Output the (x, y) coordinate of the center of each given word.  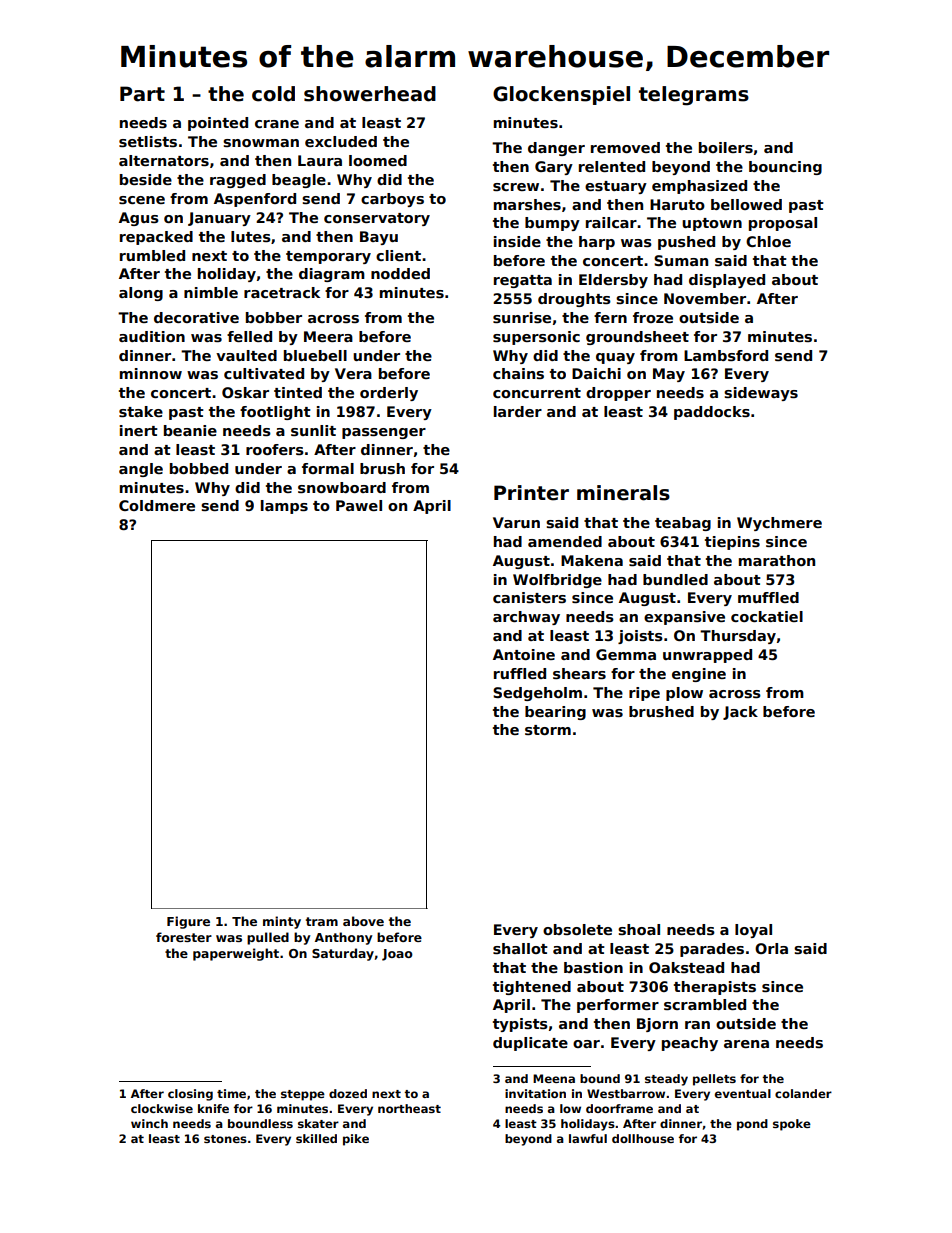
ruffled (520, 673)
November (705, 298)
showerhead (370, 94)
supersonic (536, 338)
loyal (753, 931)
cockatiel (767, 616)
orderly (389, 394)
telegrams (694, 96)
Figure (188, 922)
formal (328, 468)
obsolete (577, 929)
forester (184, 937)
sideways (761, 394)
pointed (218, 124)
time (231, 1093)
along (141, 294)
